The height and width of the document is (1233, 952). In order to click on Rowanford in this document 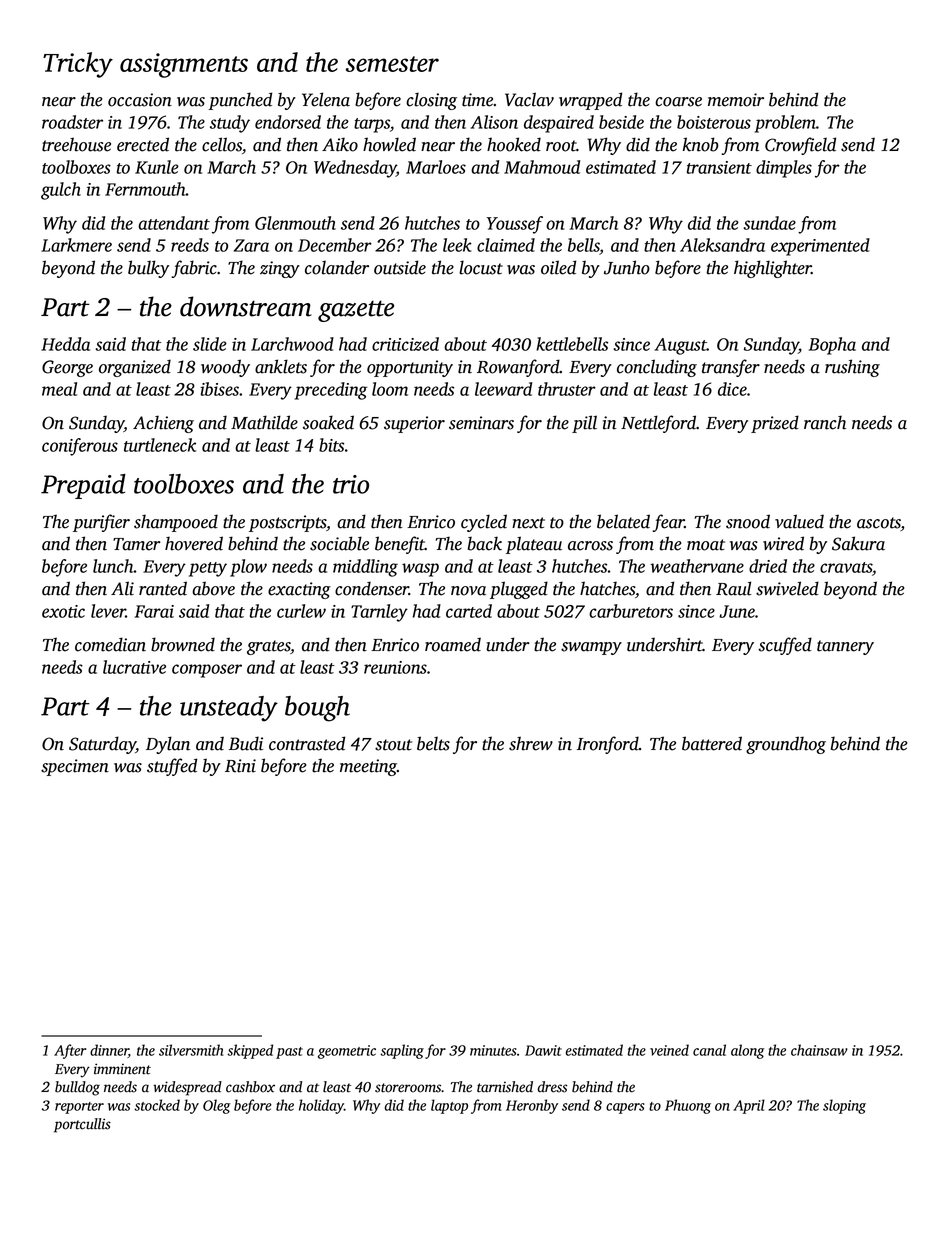, I will do `click(518, 368)`.
